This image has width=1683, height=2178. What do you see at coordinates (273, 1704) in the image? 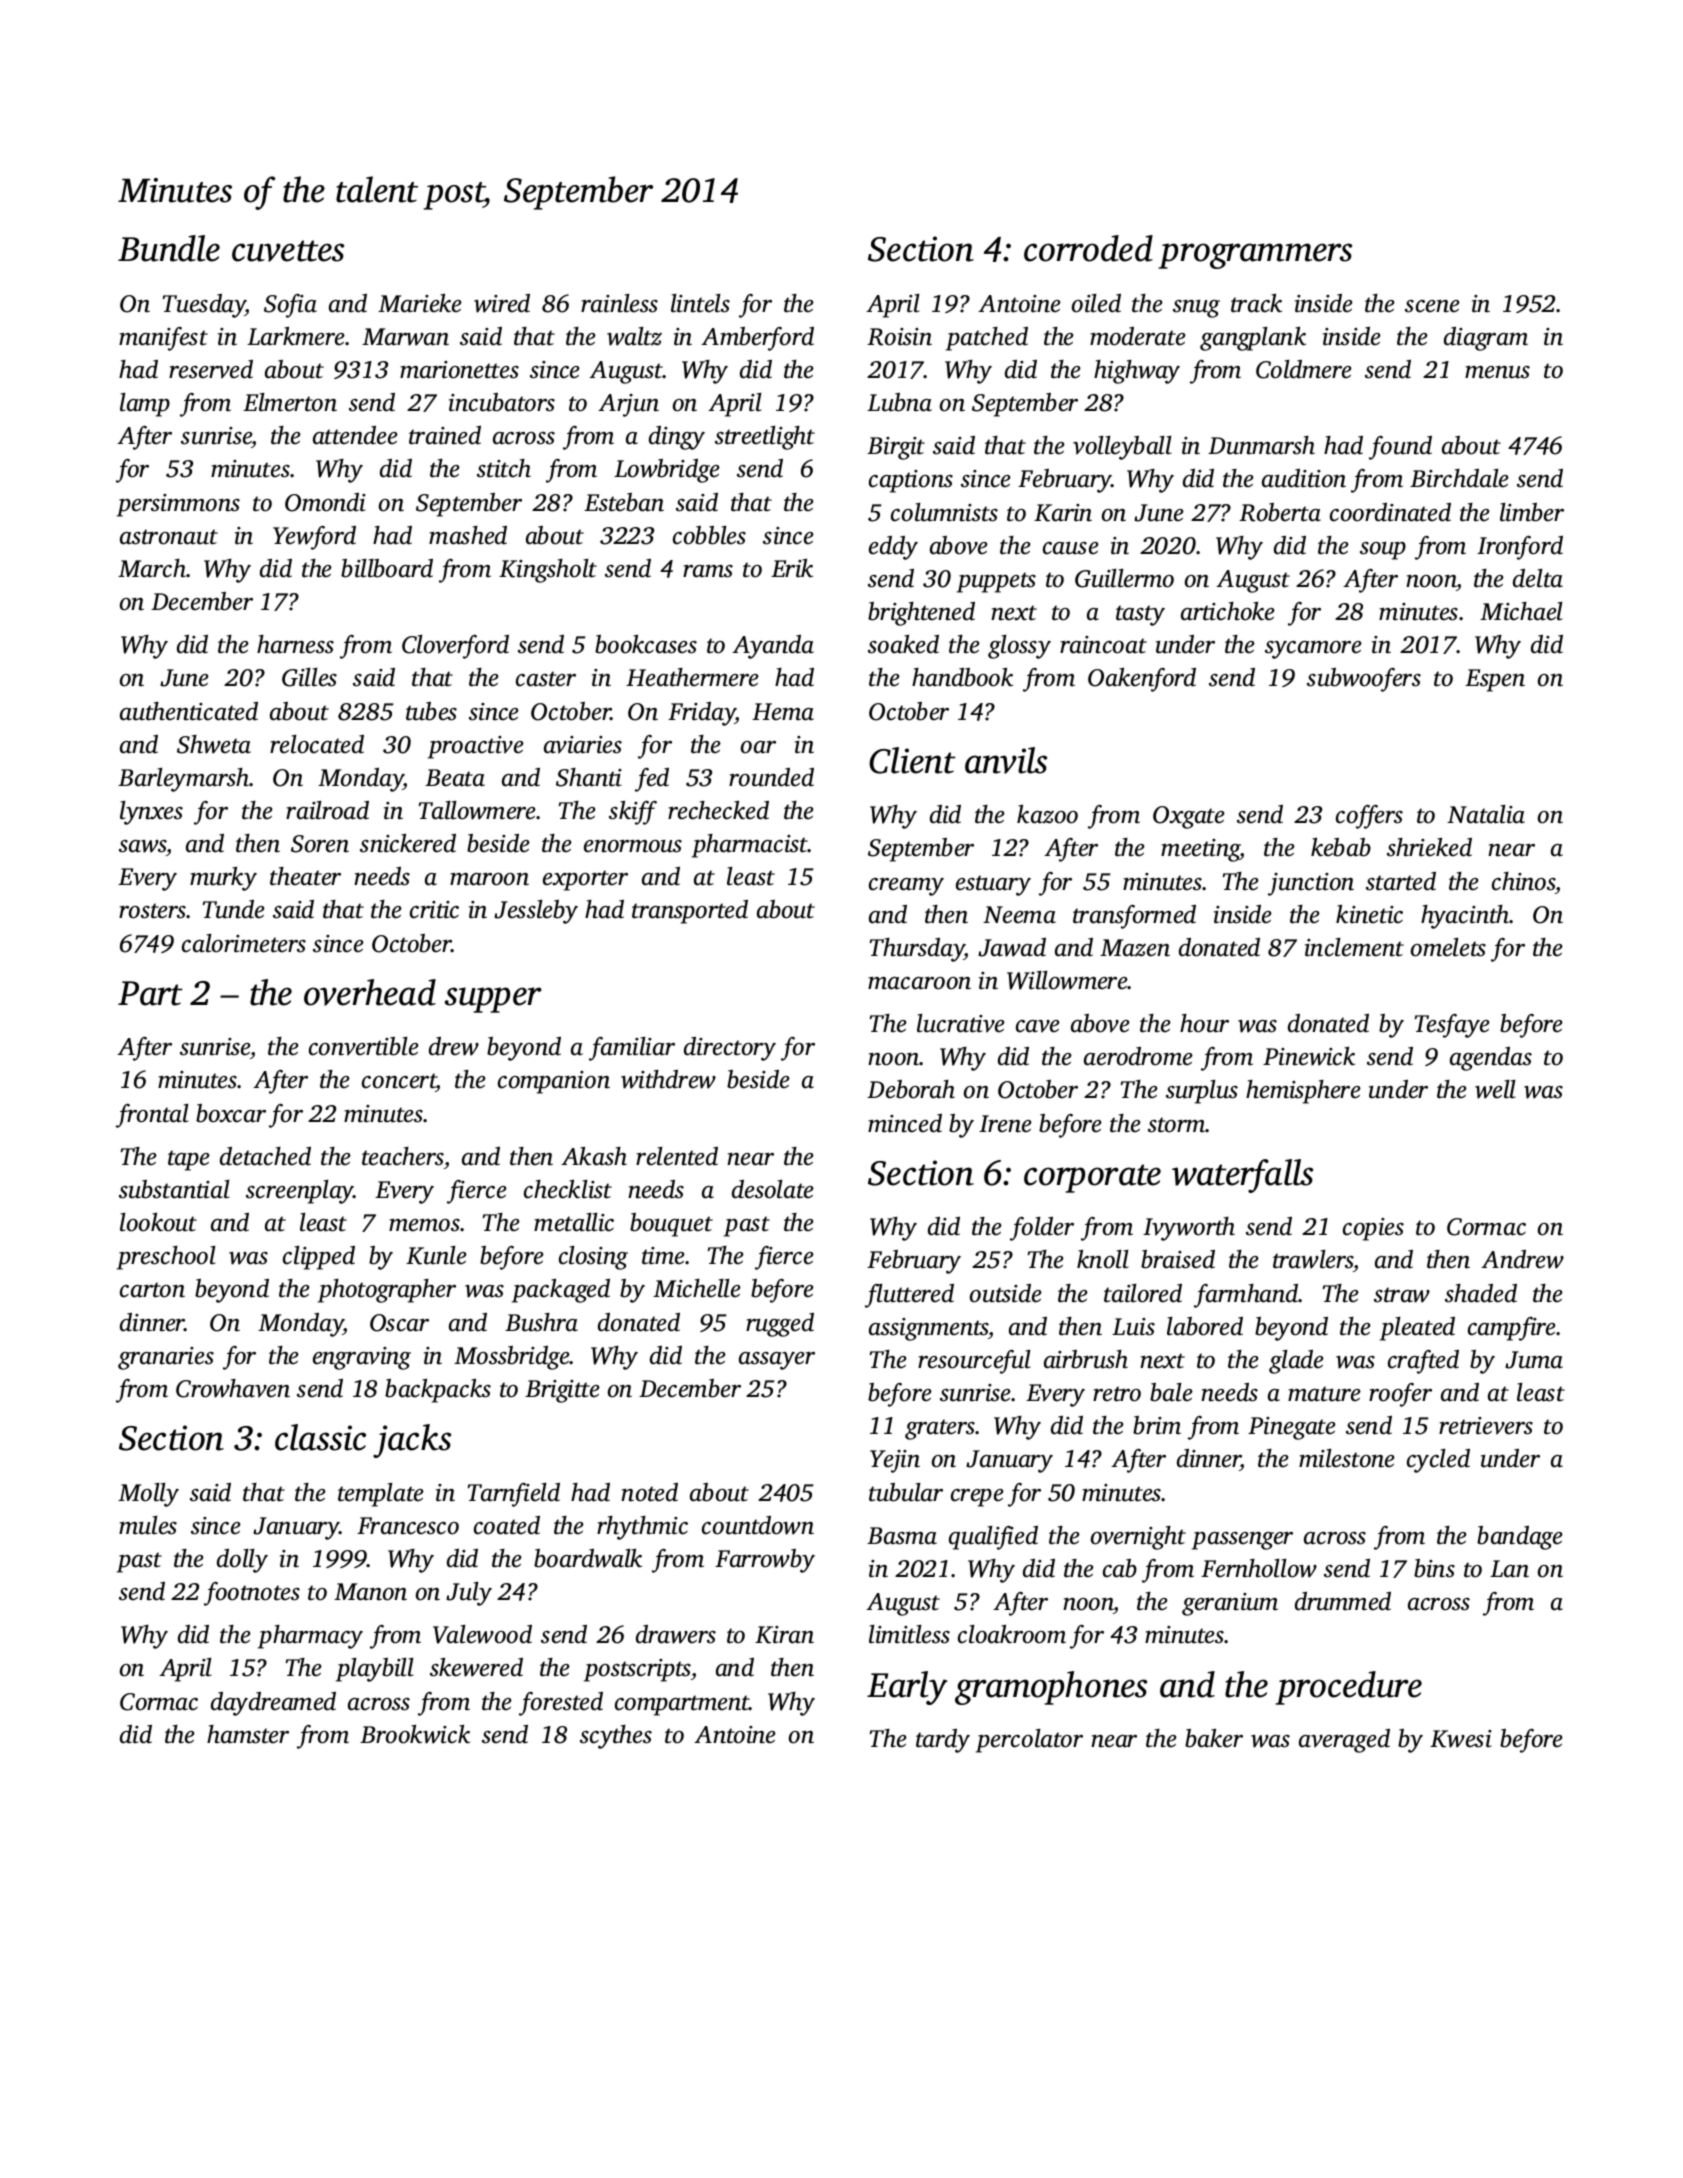
I see `daydreamed` at bounding box center [273, 1704].
